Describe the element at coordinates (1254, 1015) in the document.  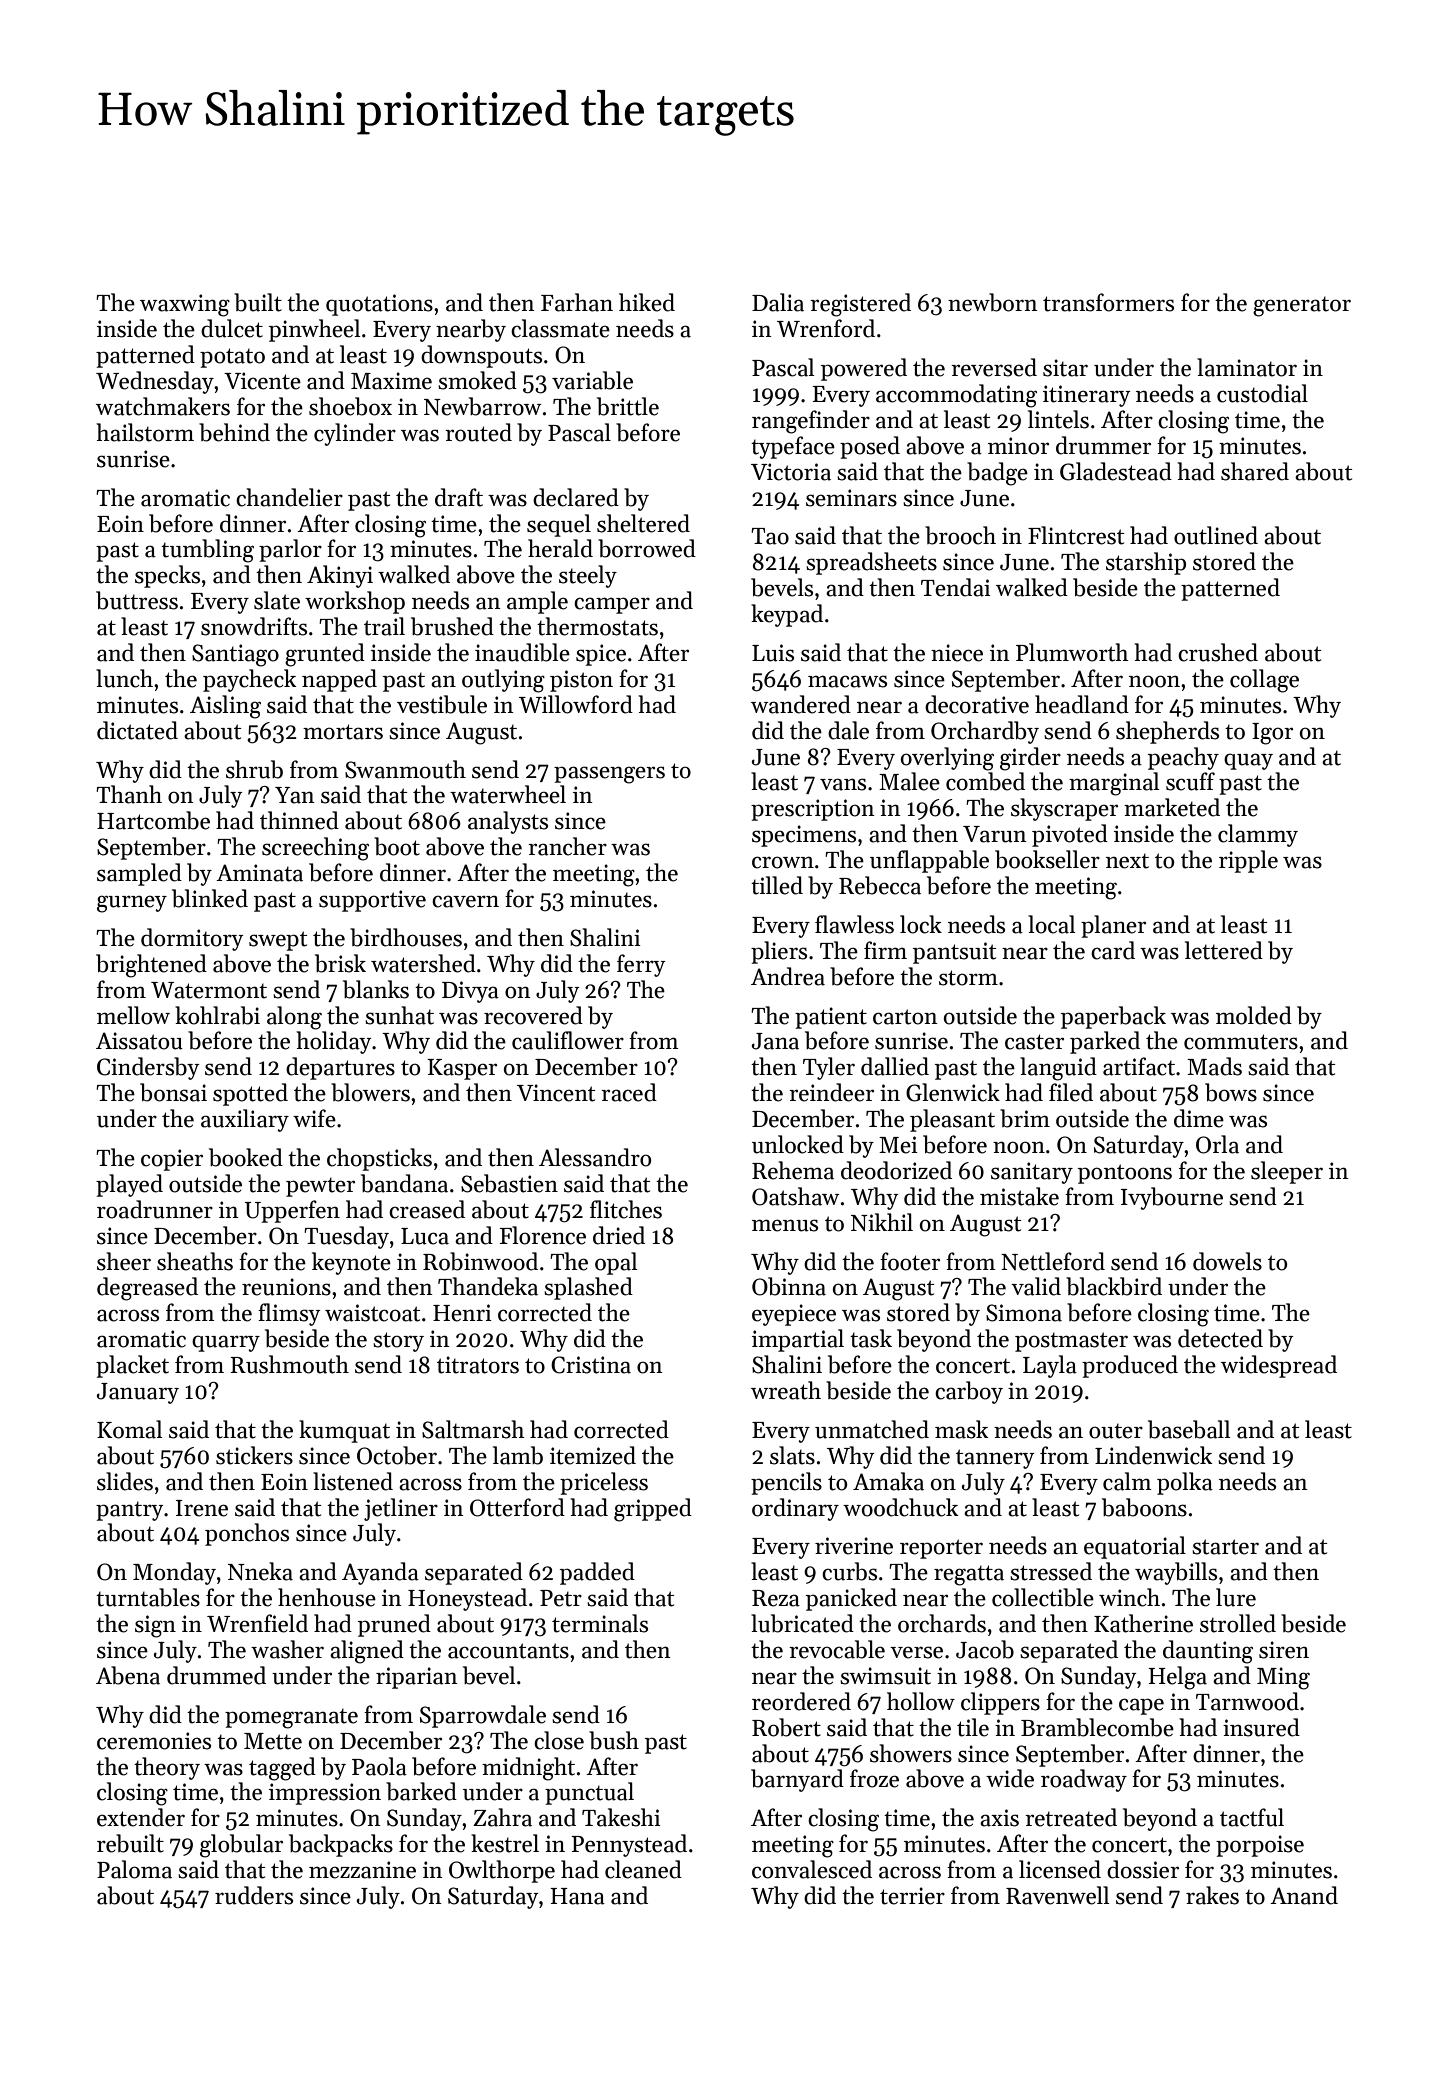
I see `molded` at that location.
